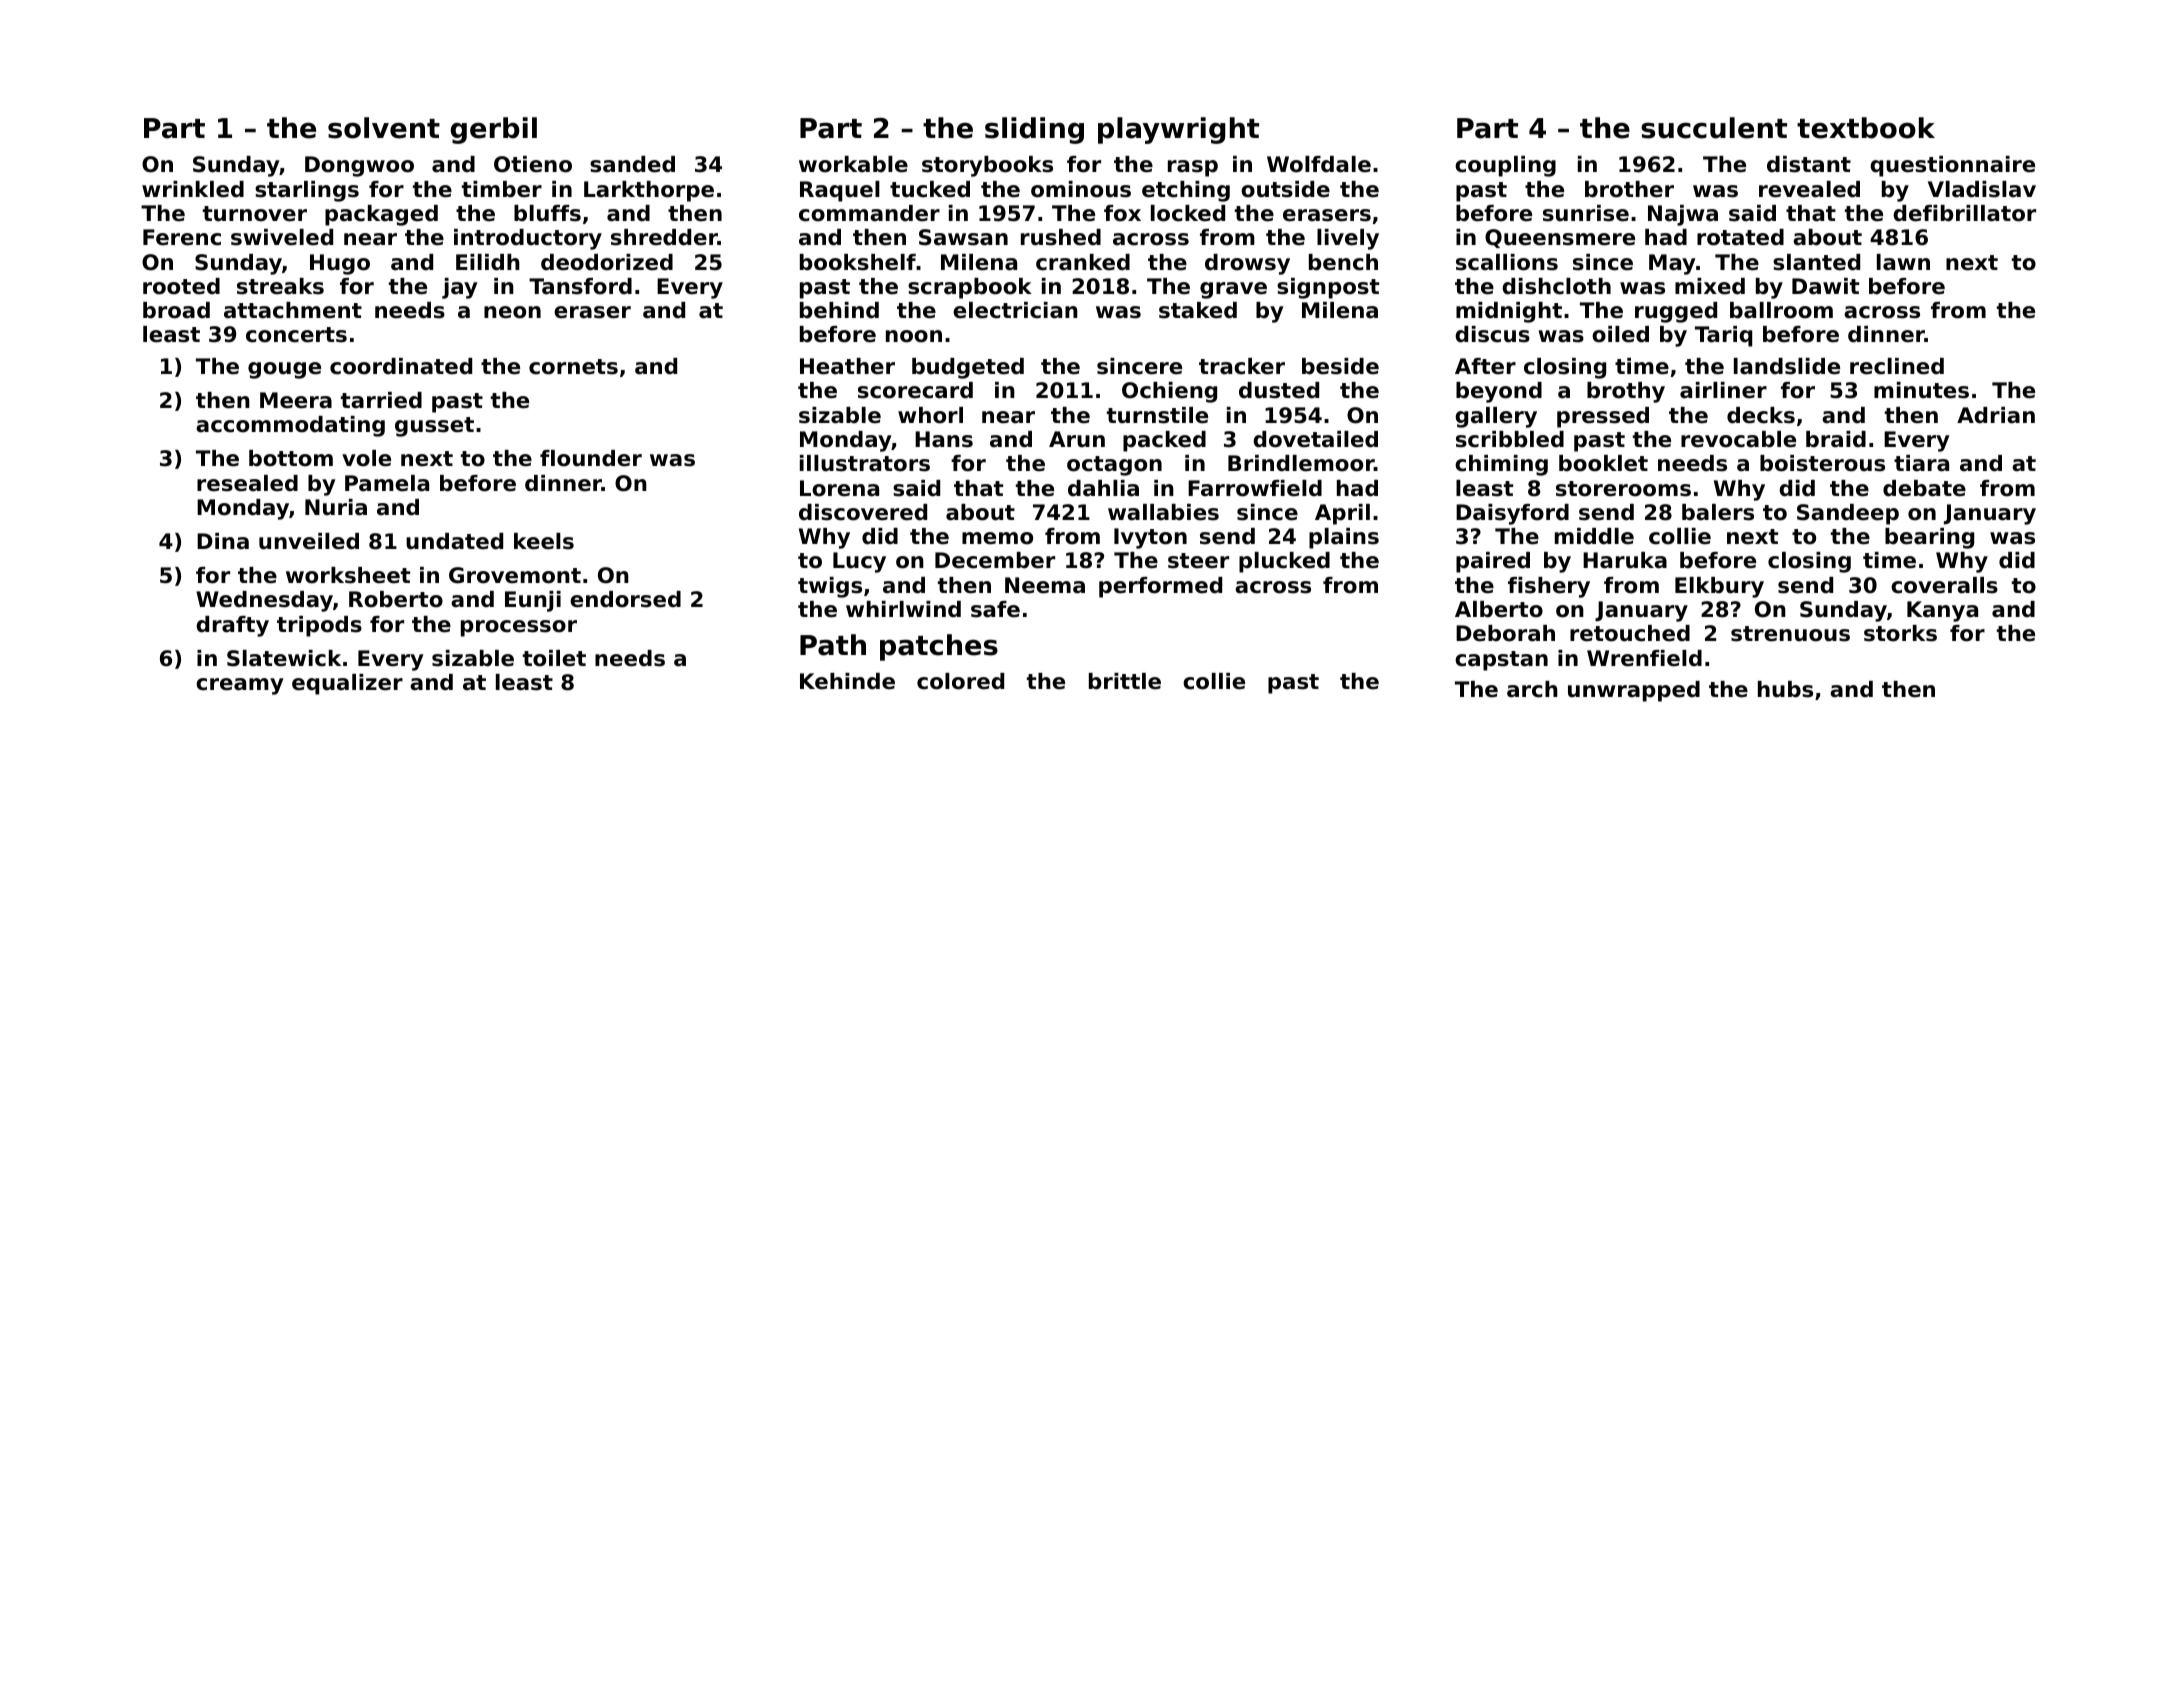  Describe the element at coordinates (1921, 463) in the screenshot. I see `tiara` at that location.
